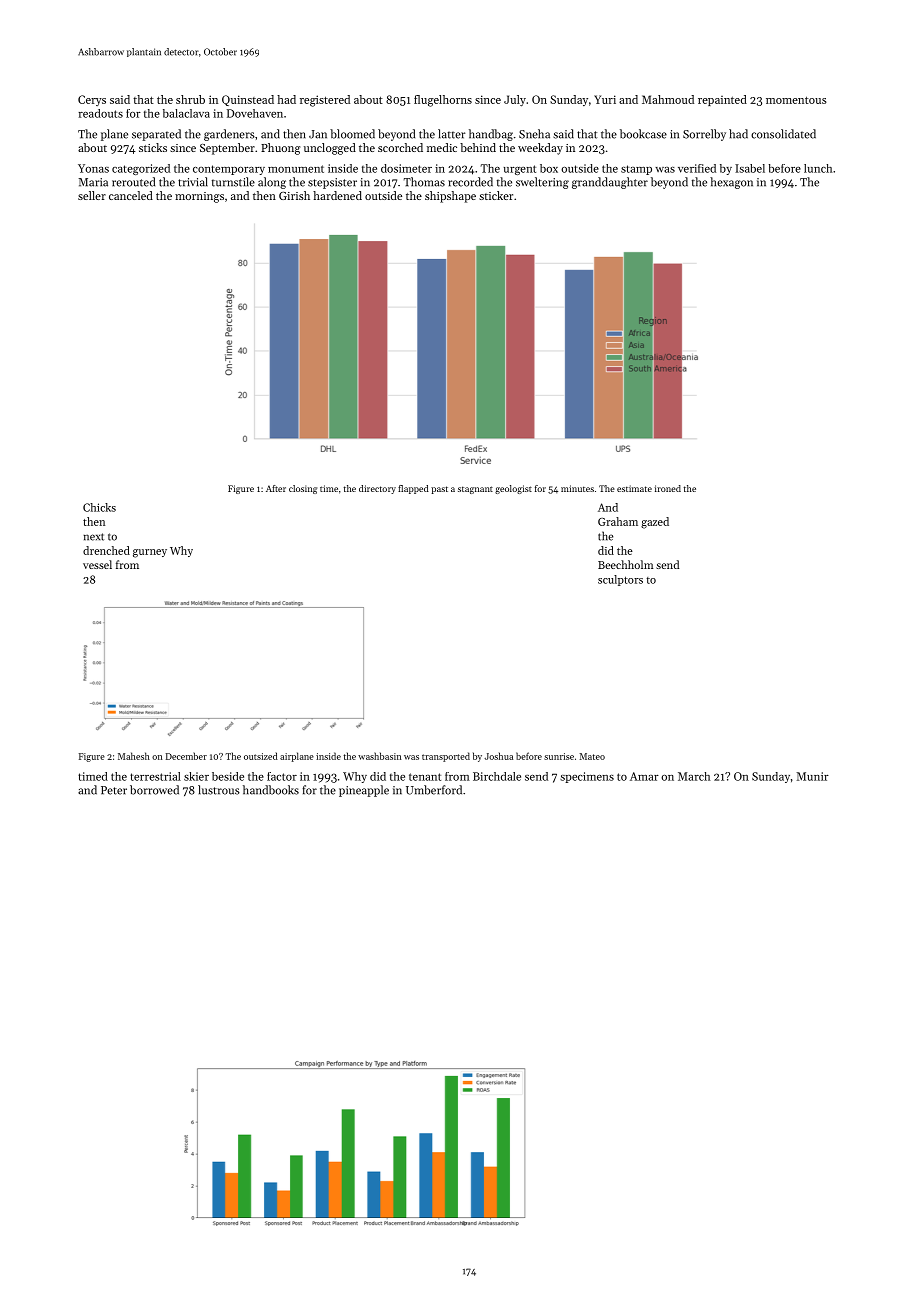 The width and height of the page is (924, 1308). I want to click on weekday, so click(540, 149).
